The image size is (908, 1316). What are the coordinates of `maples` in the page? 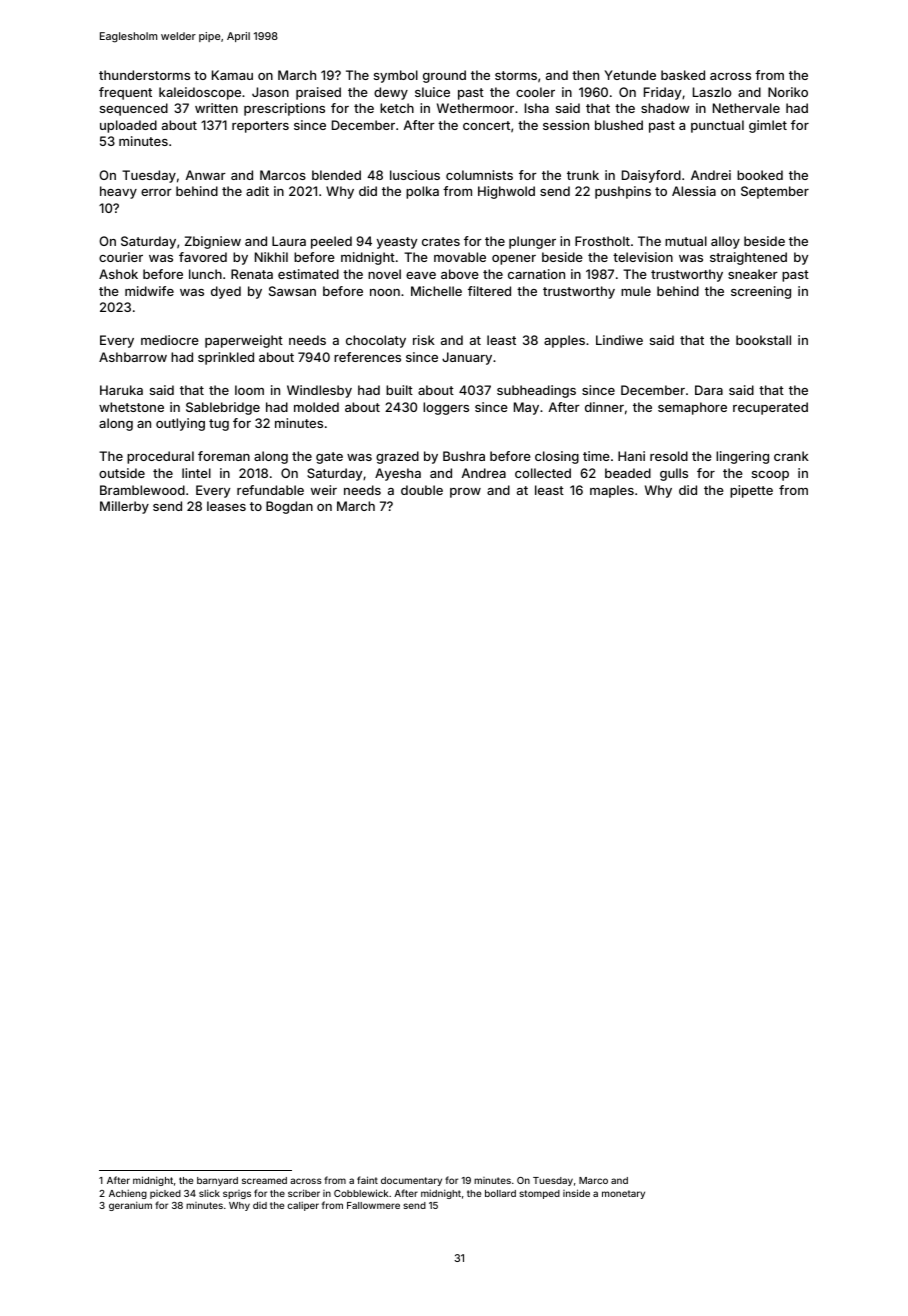 It's located at (612, 491).
